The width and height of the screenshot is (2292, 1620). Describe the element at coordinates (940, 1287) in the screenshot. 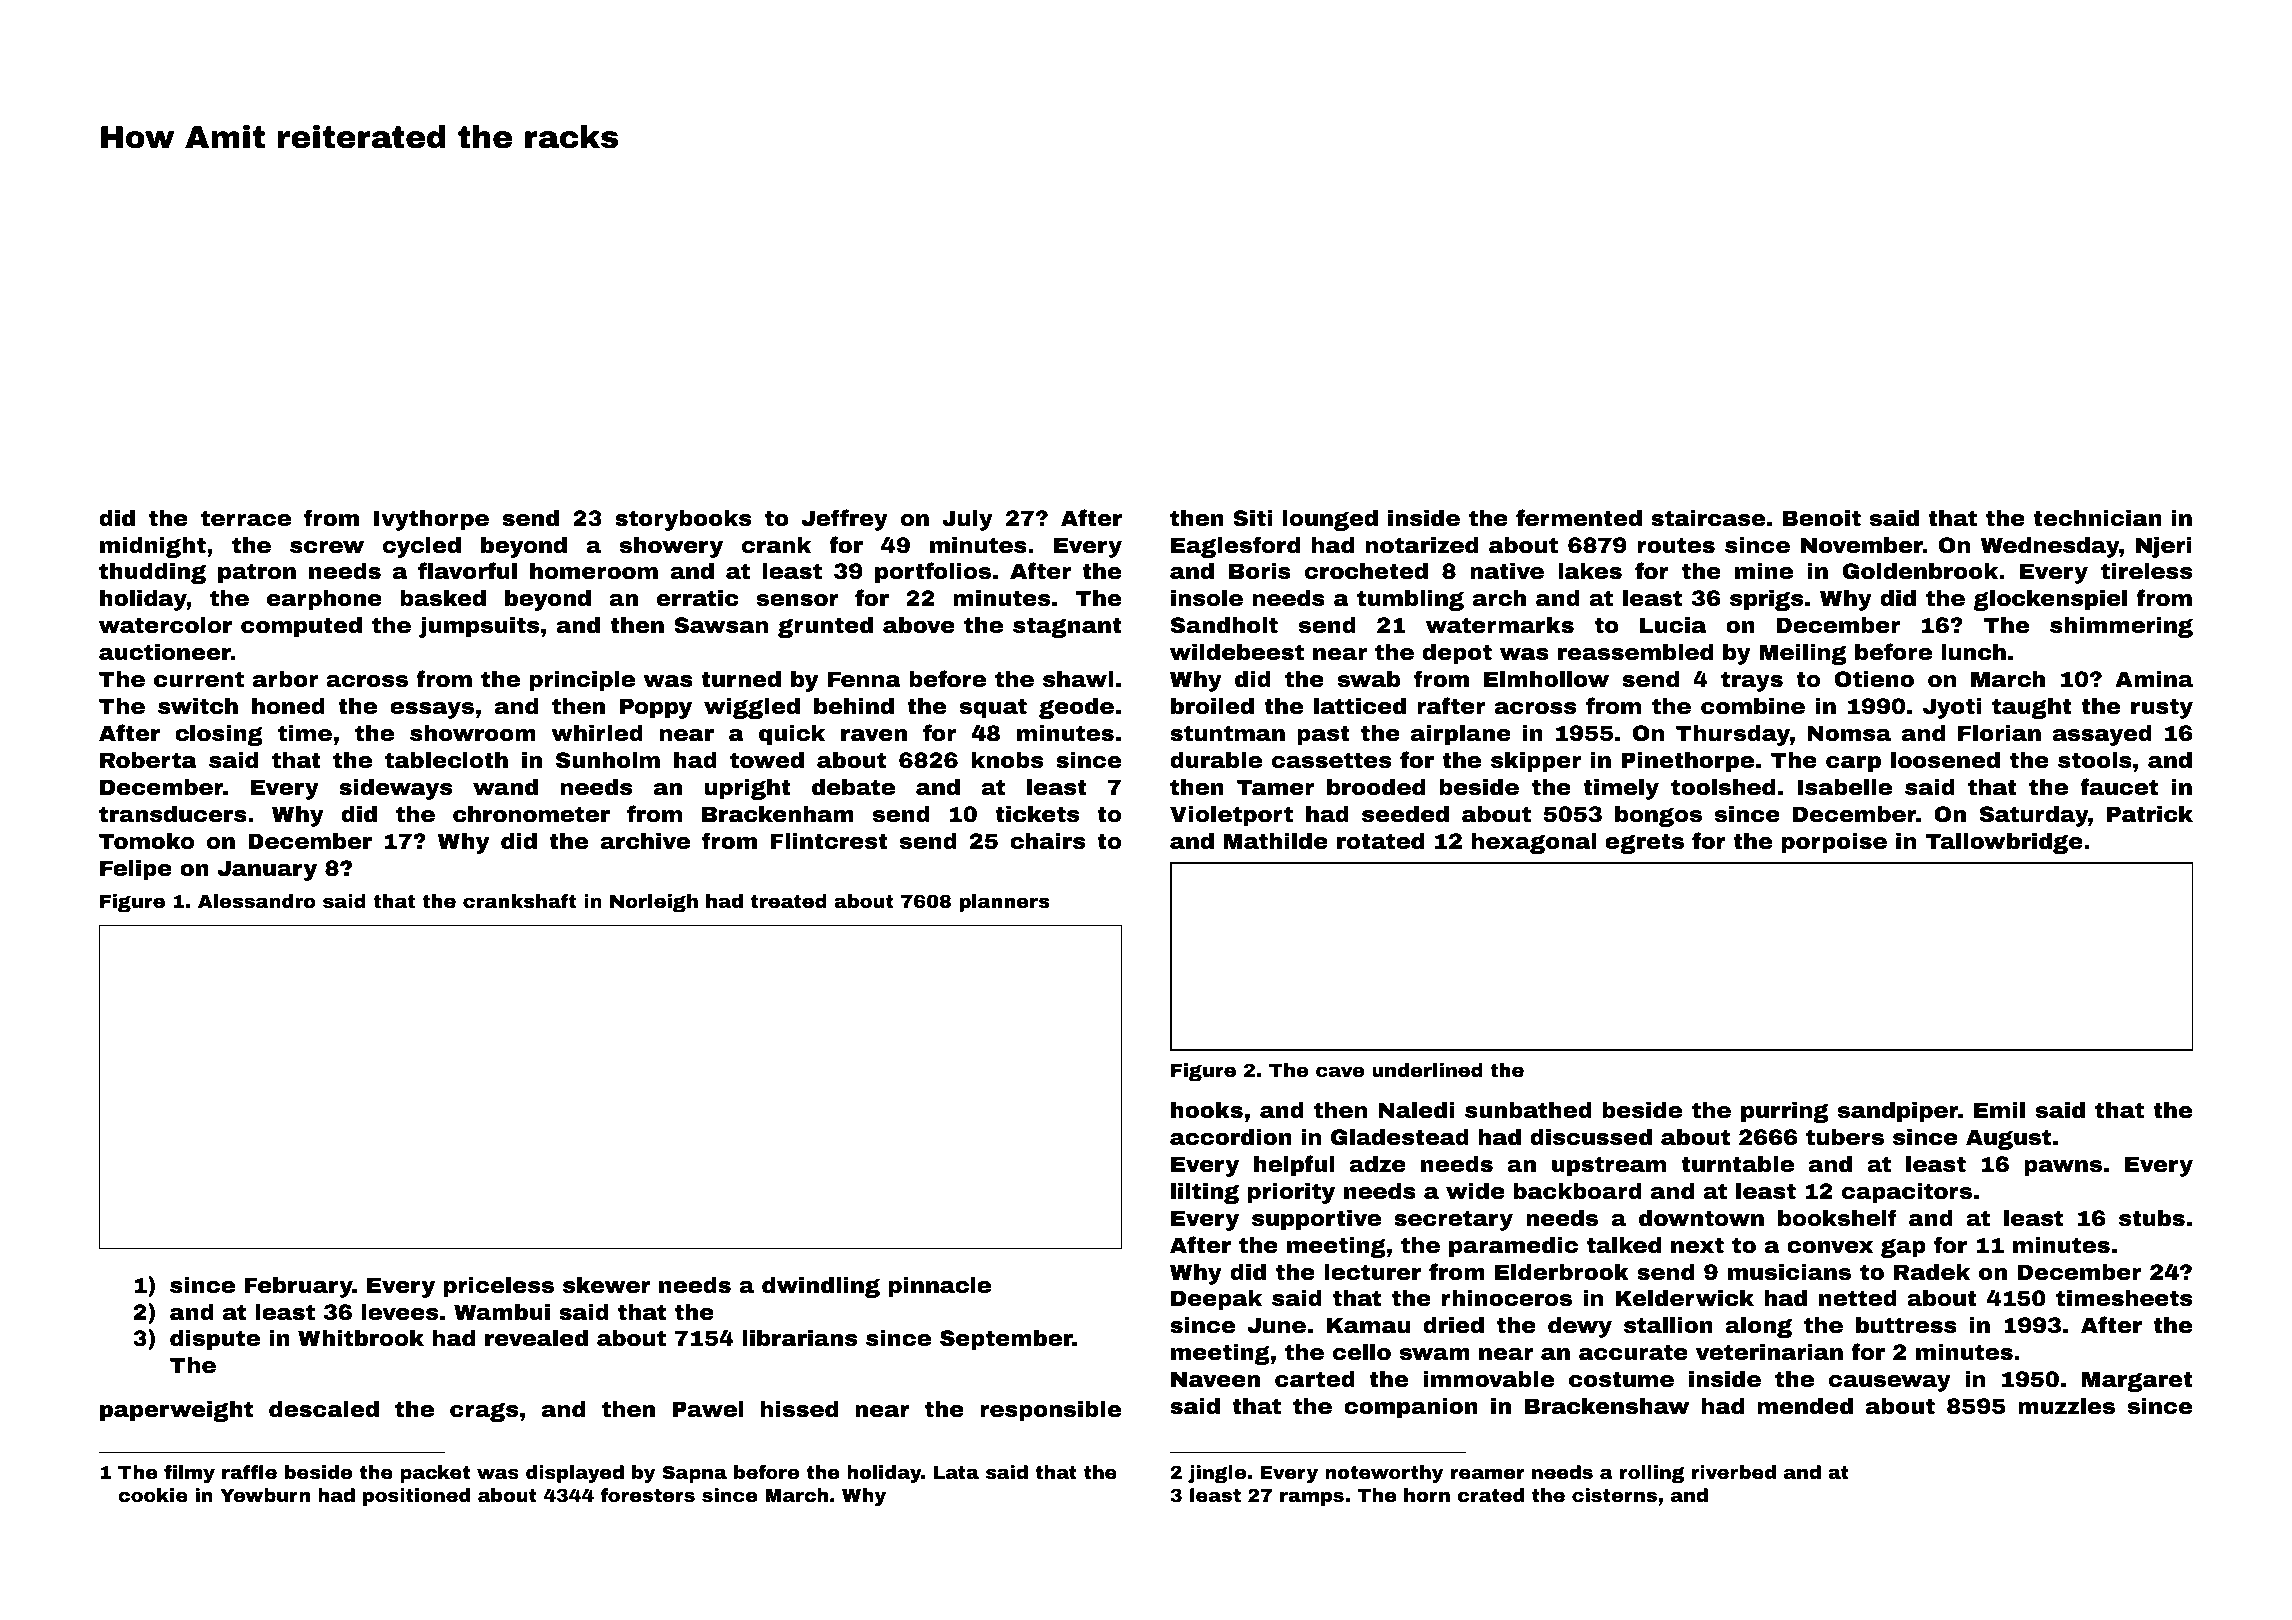

I see `pinnacle` at that location.
